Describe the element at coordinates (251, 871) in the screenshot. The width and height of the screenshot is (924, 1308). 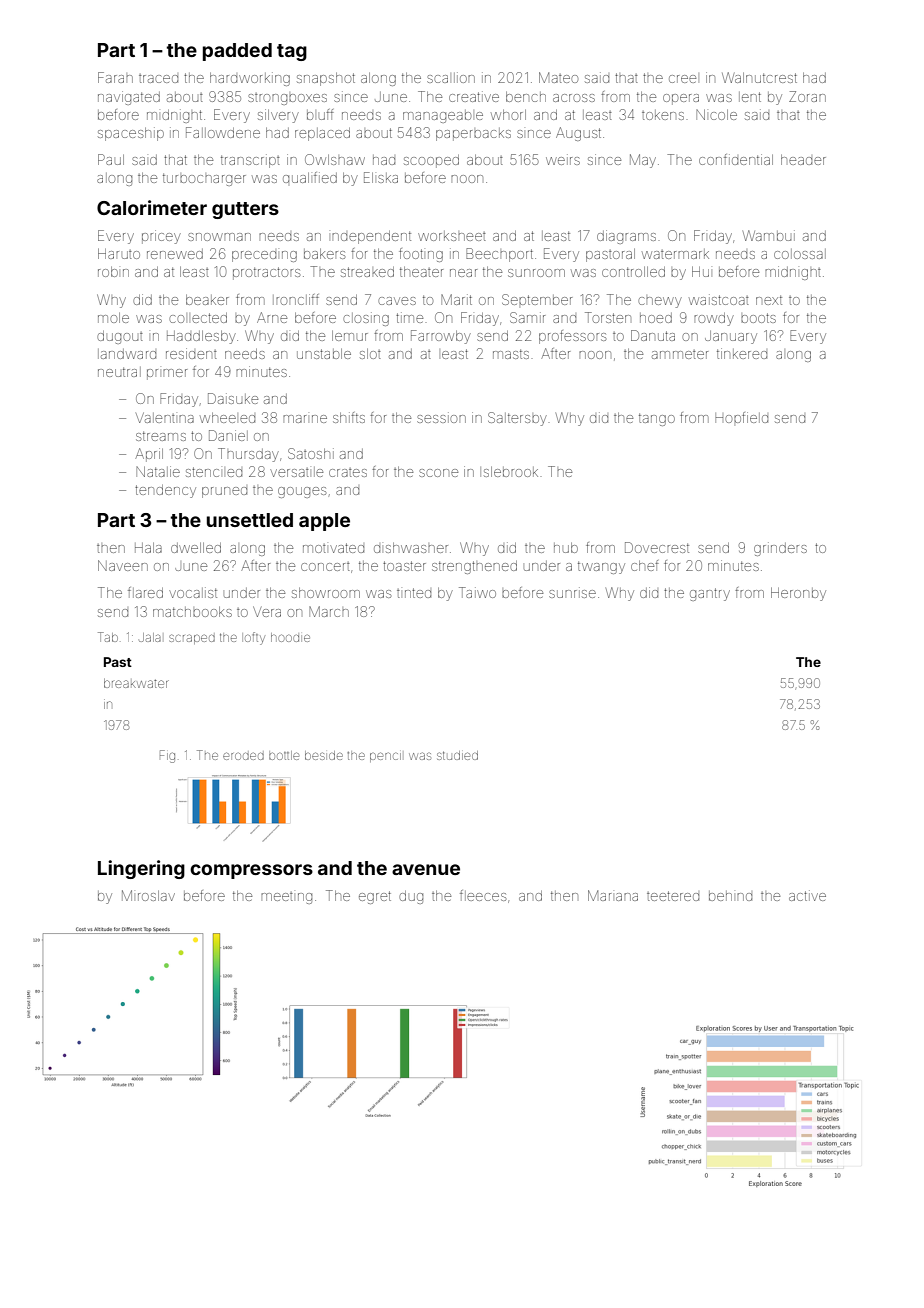
I see `compressors` at that location.
